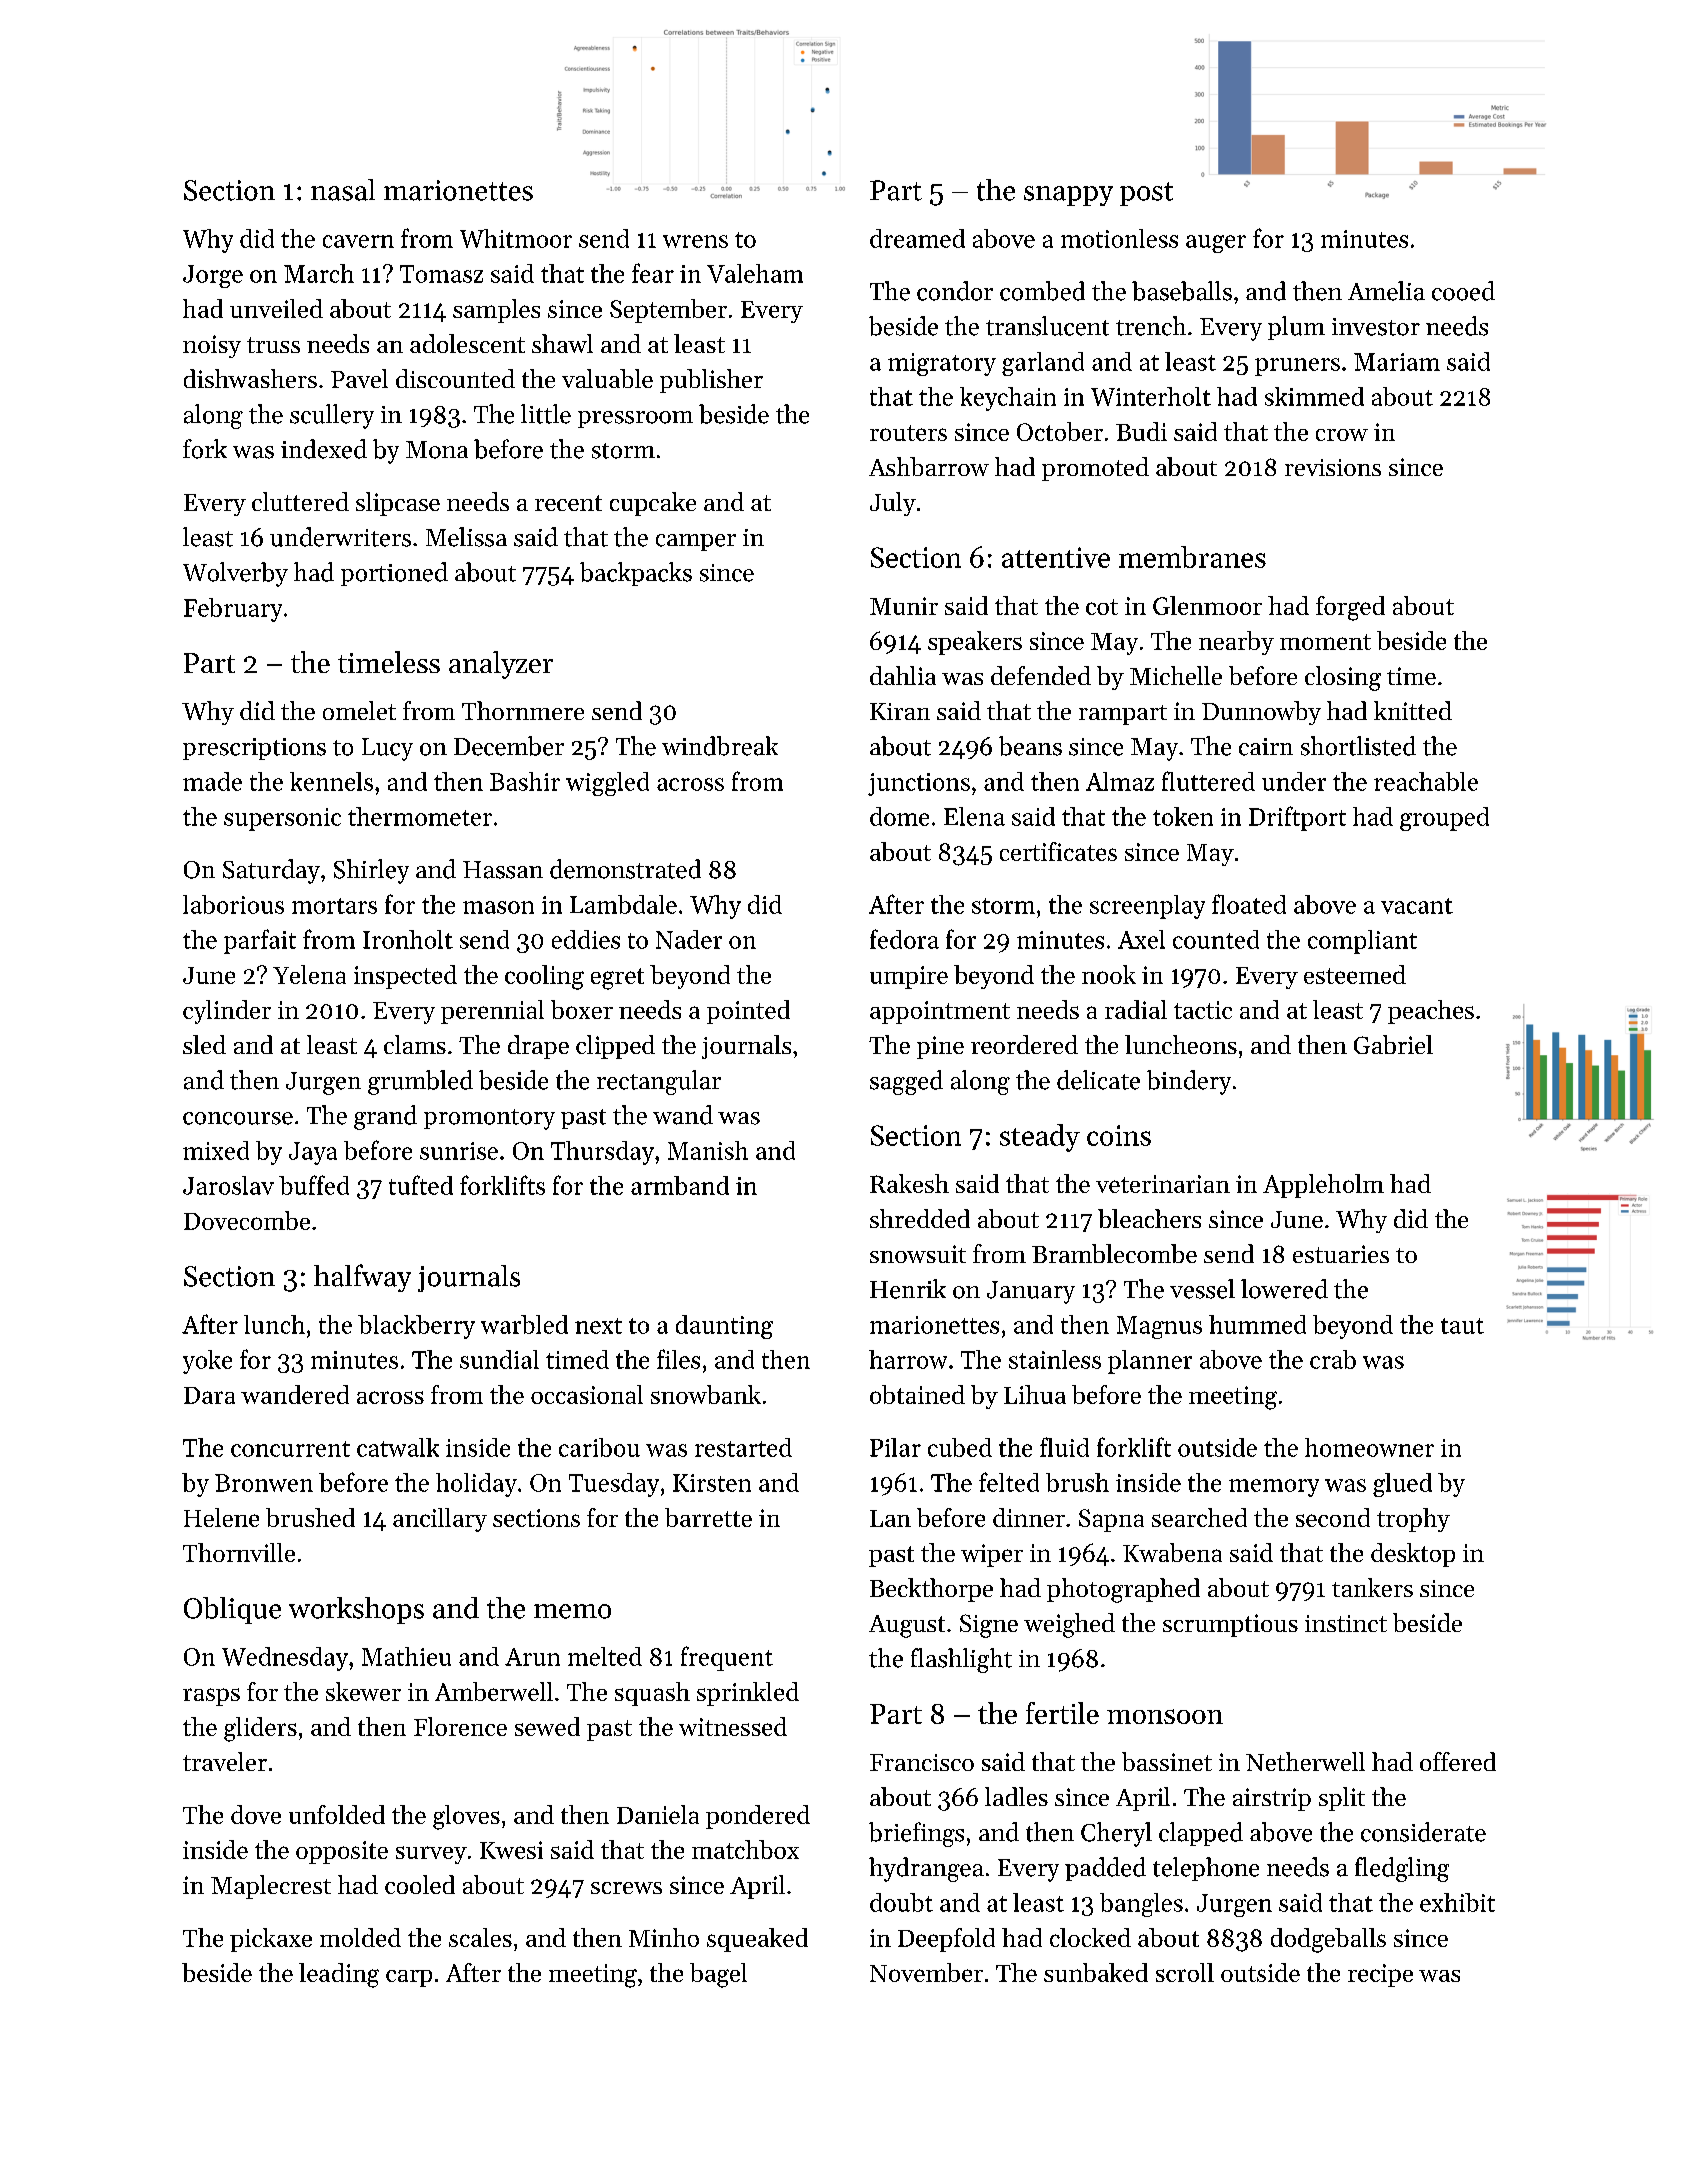 This screenshot has width=1683, height=2178. What do you see at coordinates (1413, 1520) in the screenshot?
I see `trophy` at bounding box center [1413, 1520].
